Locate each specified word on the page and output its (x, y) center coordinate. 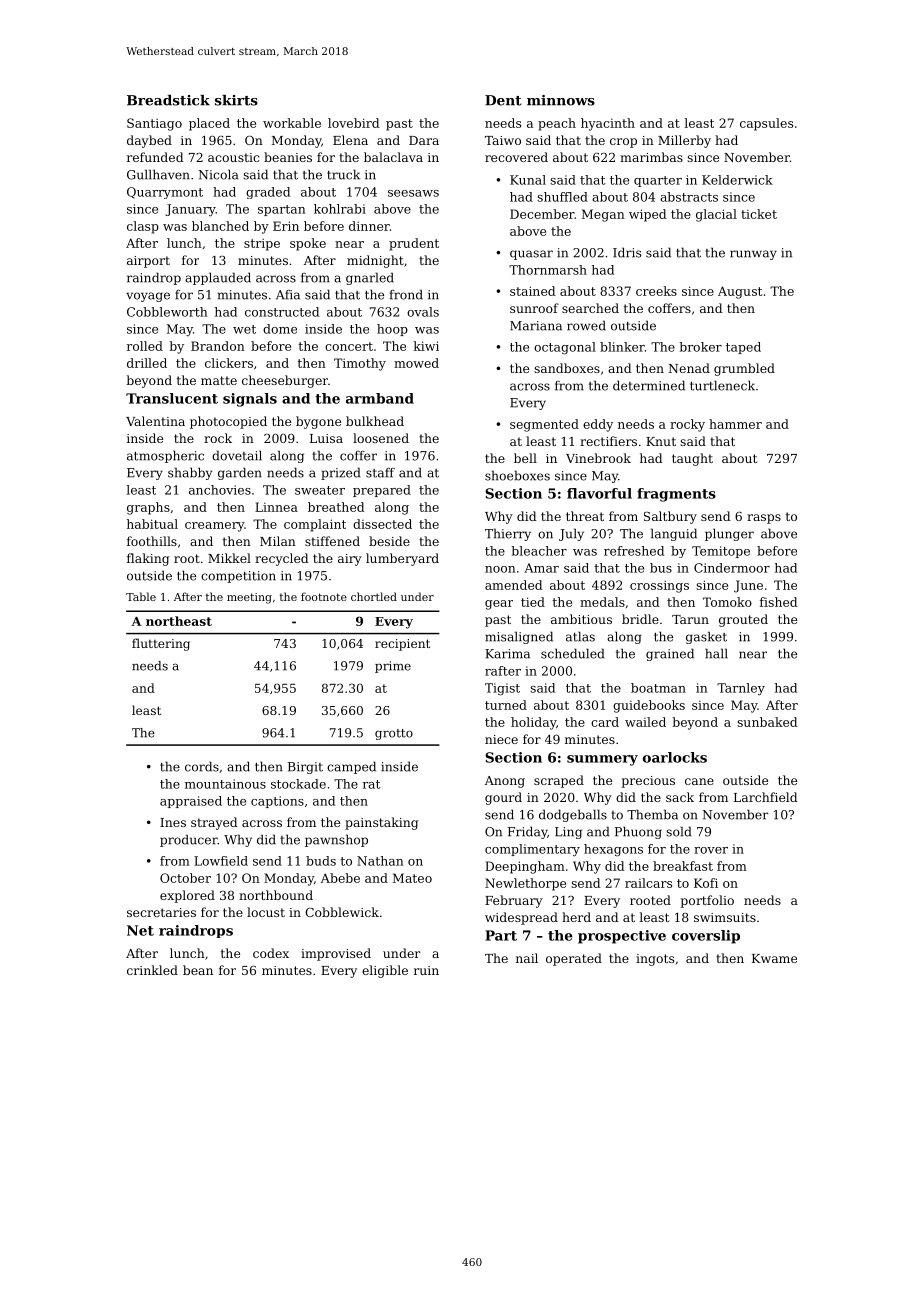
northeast (179, 621)
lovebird (354, 123)
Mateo (412, 878)
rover (711, 850)
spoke (308, 244)
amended (514, 585)
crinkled (152, 970)
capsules (766, 124)
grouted (743, 620)
